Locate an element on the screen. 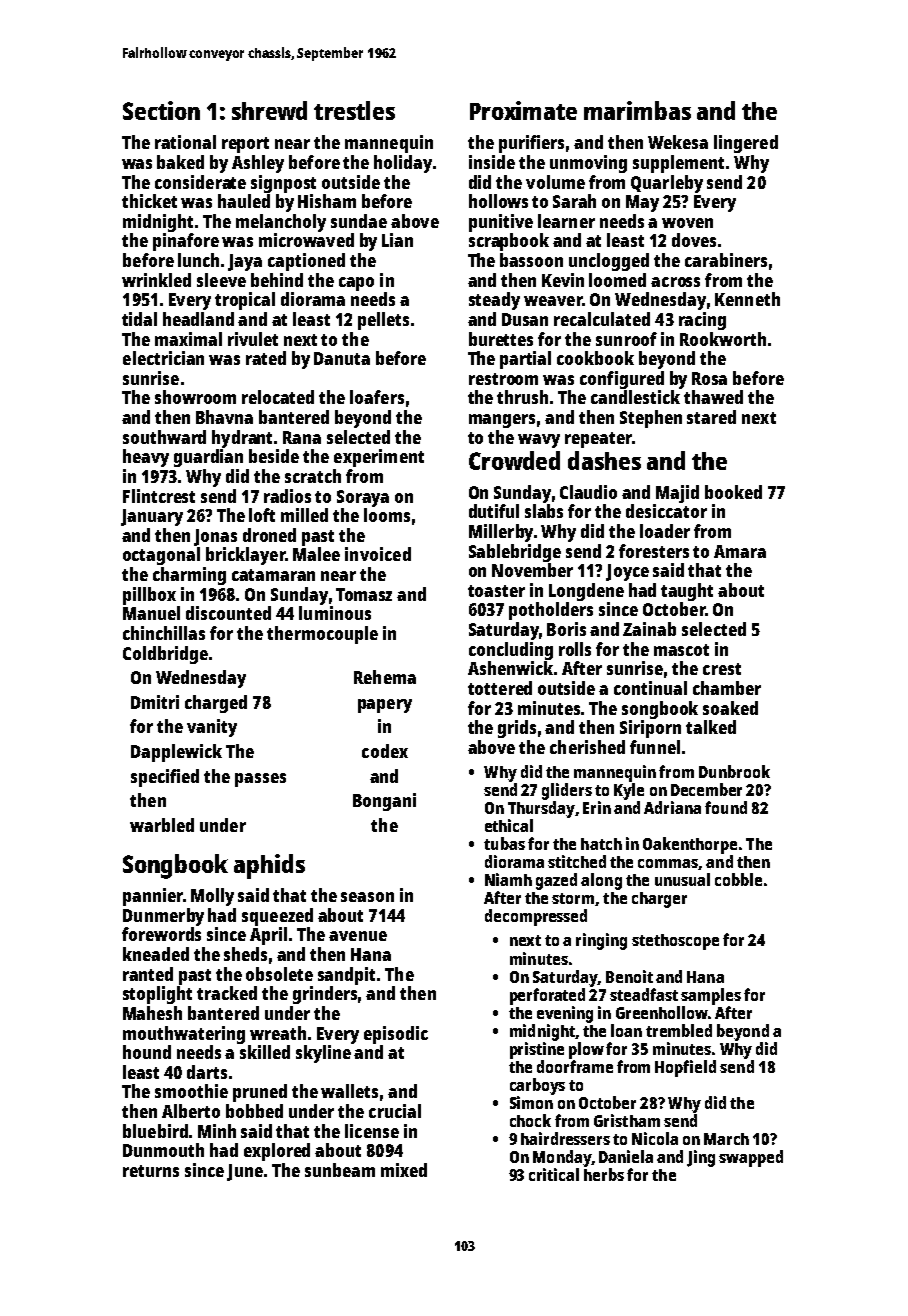  booked is located at coordinates (733, 492).
